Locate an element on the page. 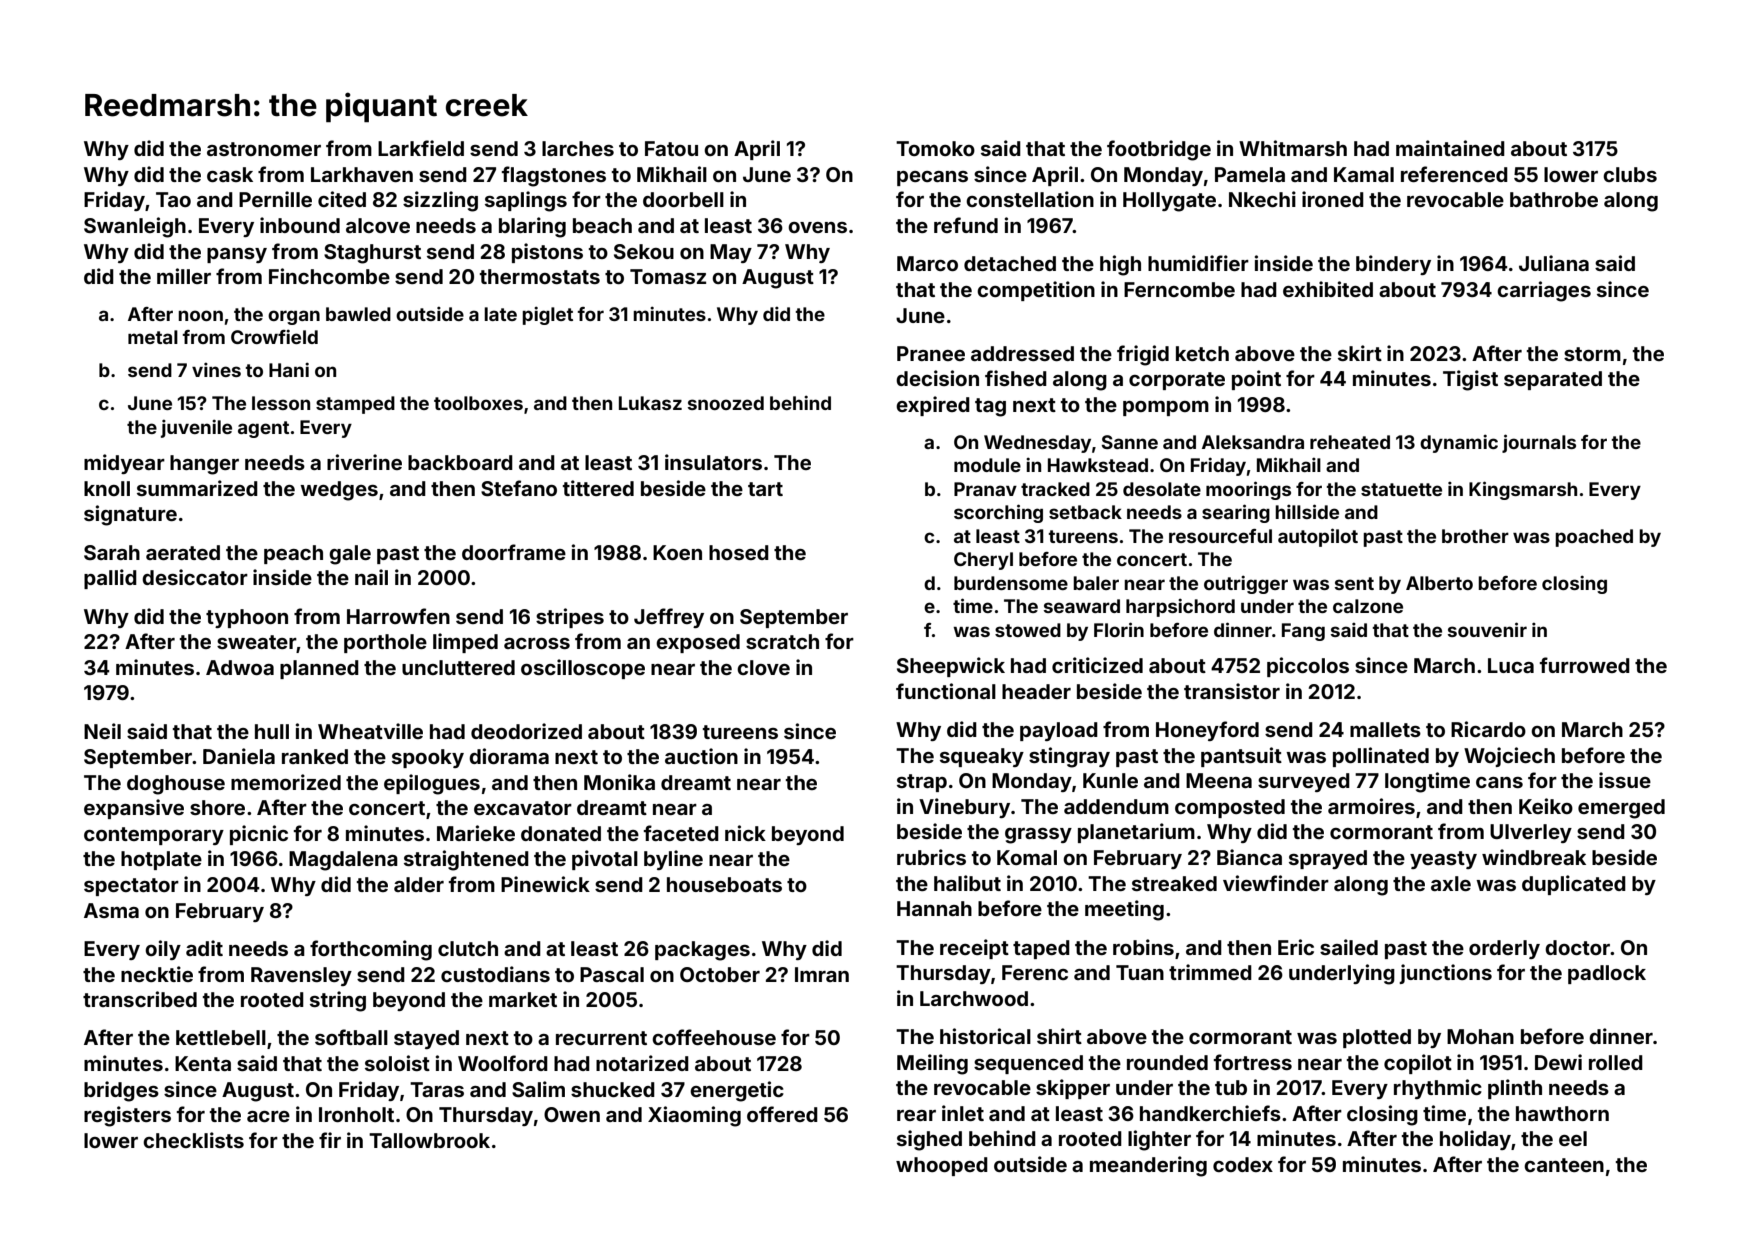 The height and width of the page is (1239, 1752). registers is located at coordinates (127, 1116).
